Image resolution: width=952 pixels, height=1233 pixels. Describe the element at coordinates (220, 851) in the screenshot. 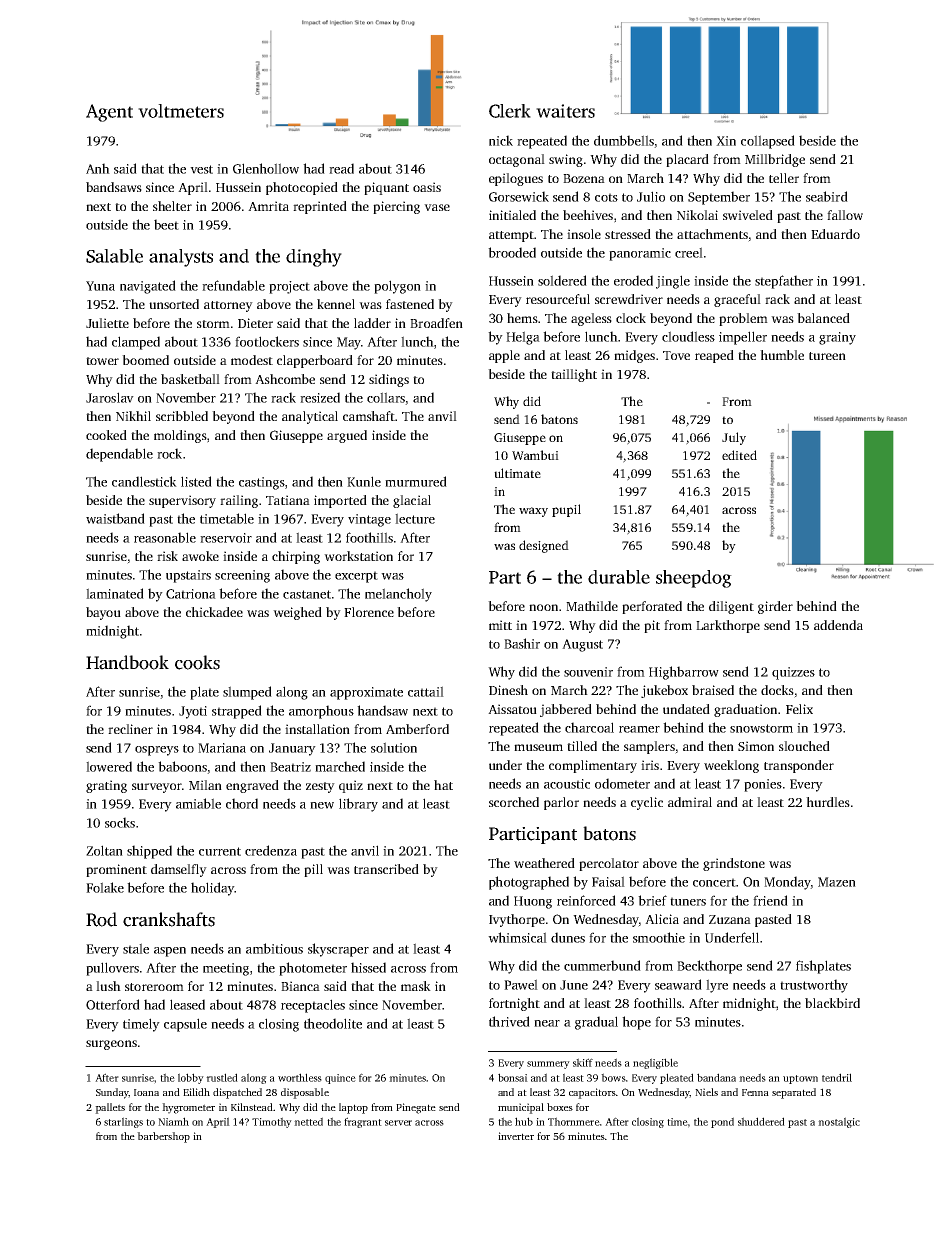

I see `current` at that location.
